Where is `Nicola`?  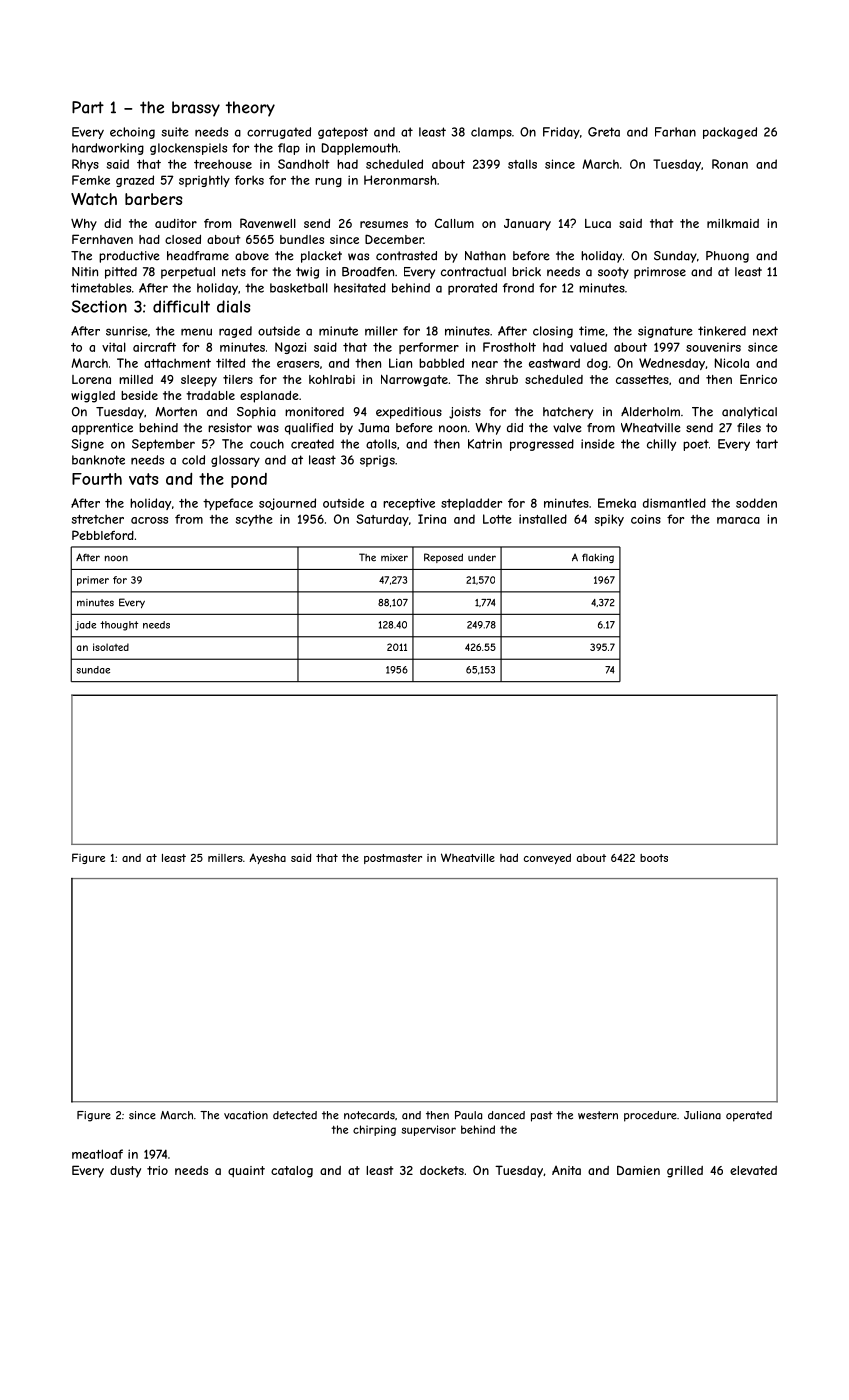 Nicola is located at coordinates (732, 363).
